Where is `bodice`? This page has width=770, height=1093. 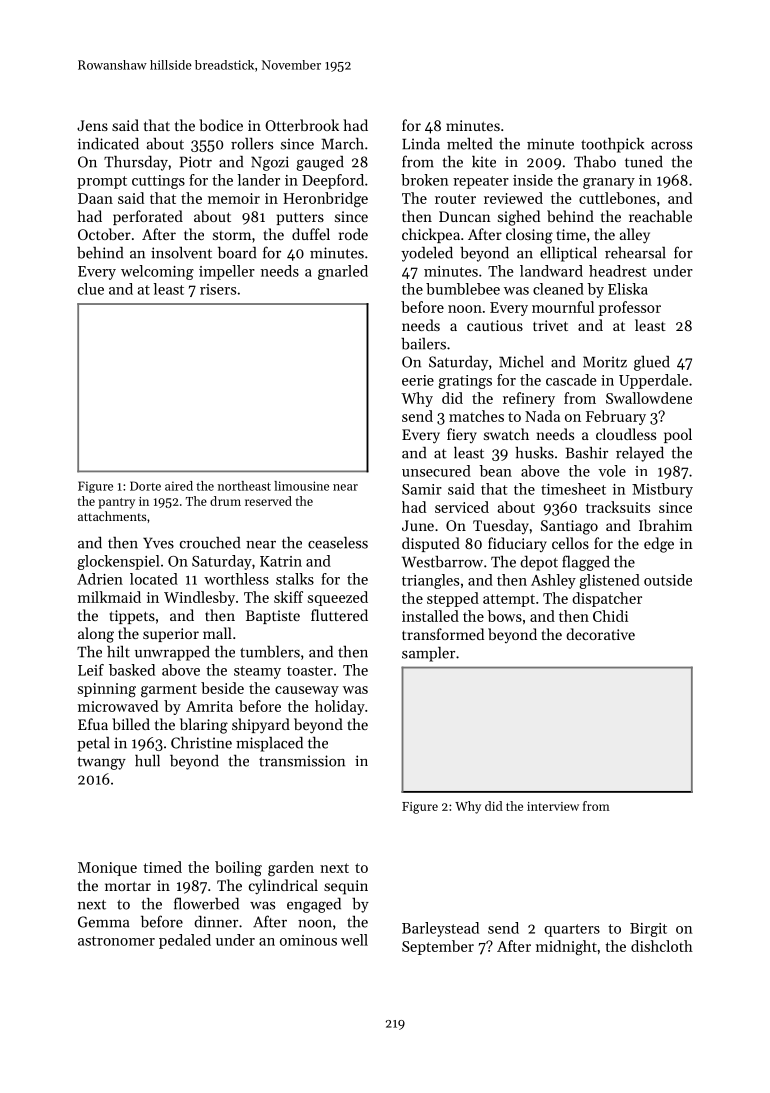
bodice is located at coordinates (221, 125).
